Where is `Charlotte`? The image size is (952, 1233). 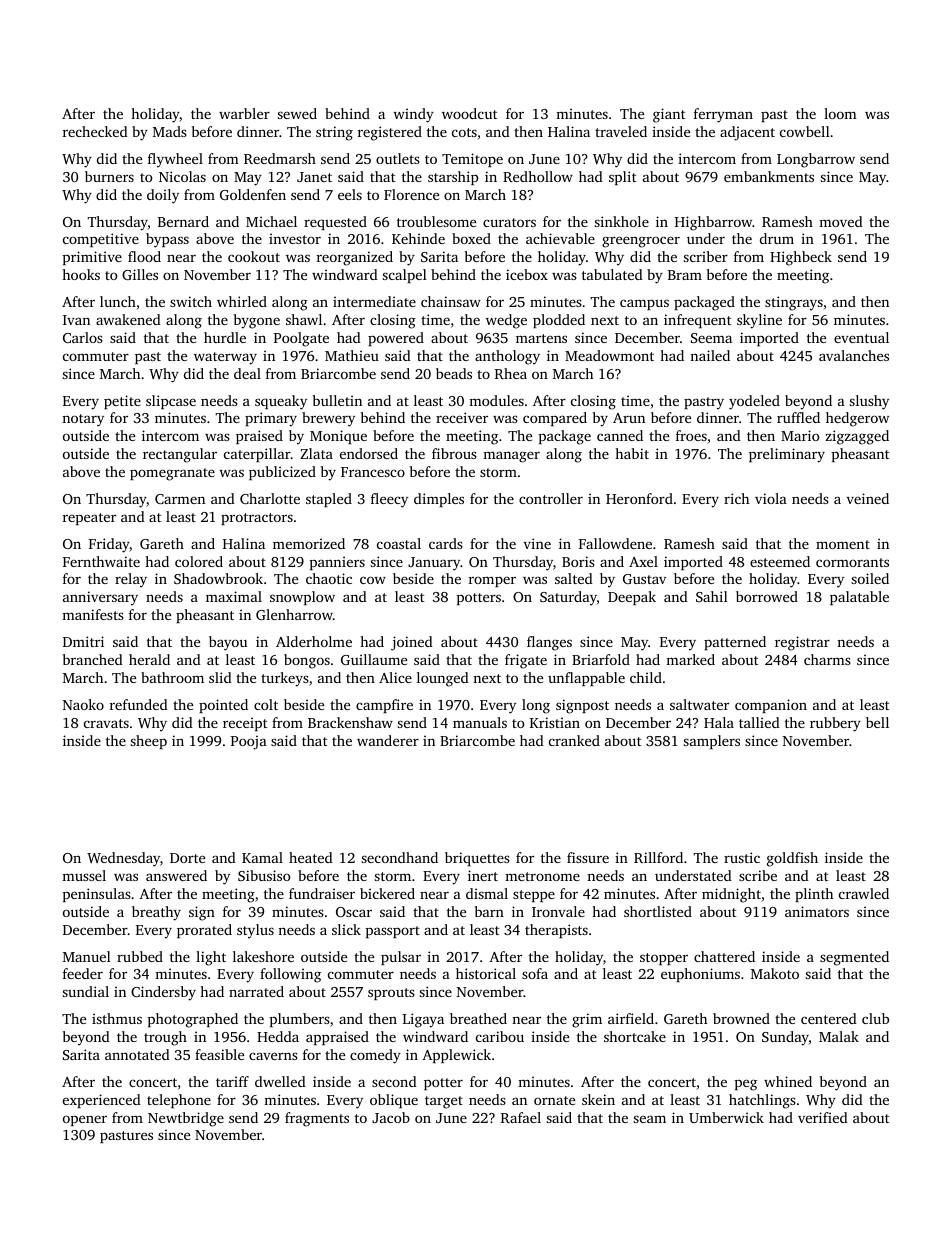 Charlotte is located at coordinates (270, 498).
